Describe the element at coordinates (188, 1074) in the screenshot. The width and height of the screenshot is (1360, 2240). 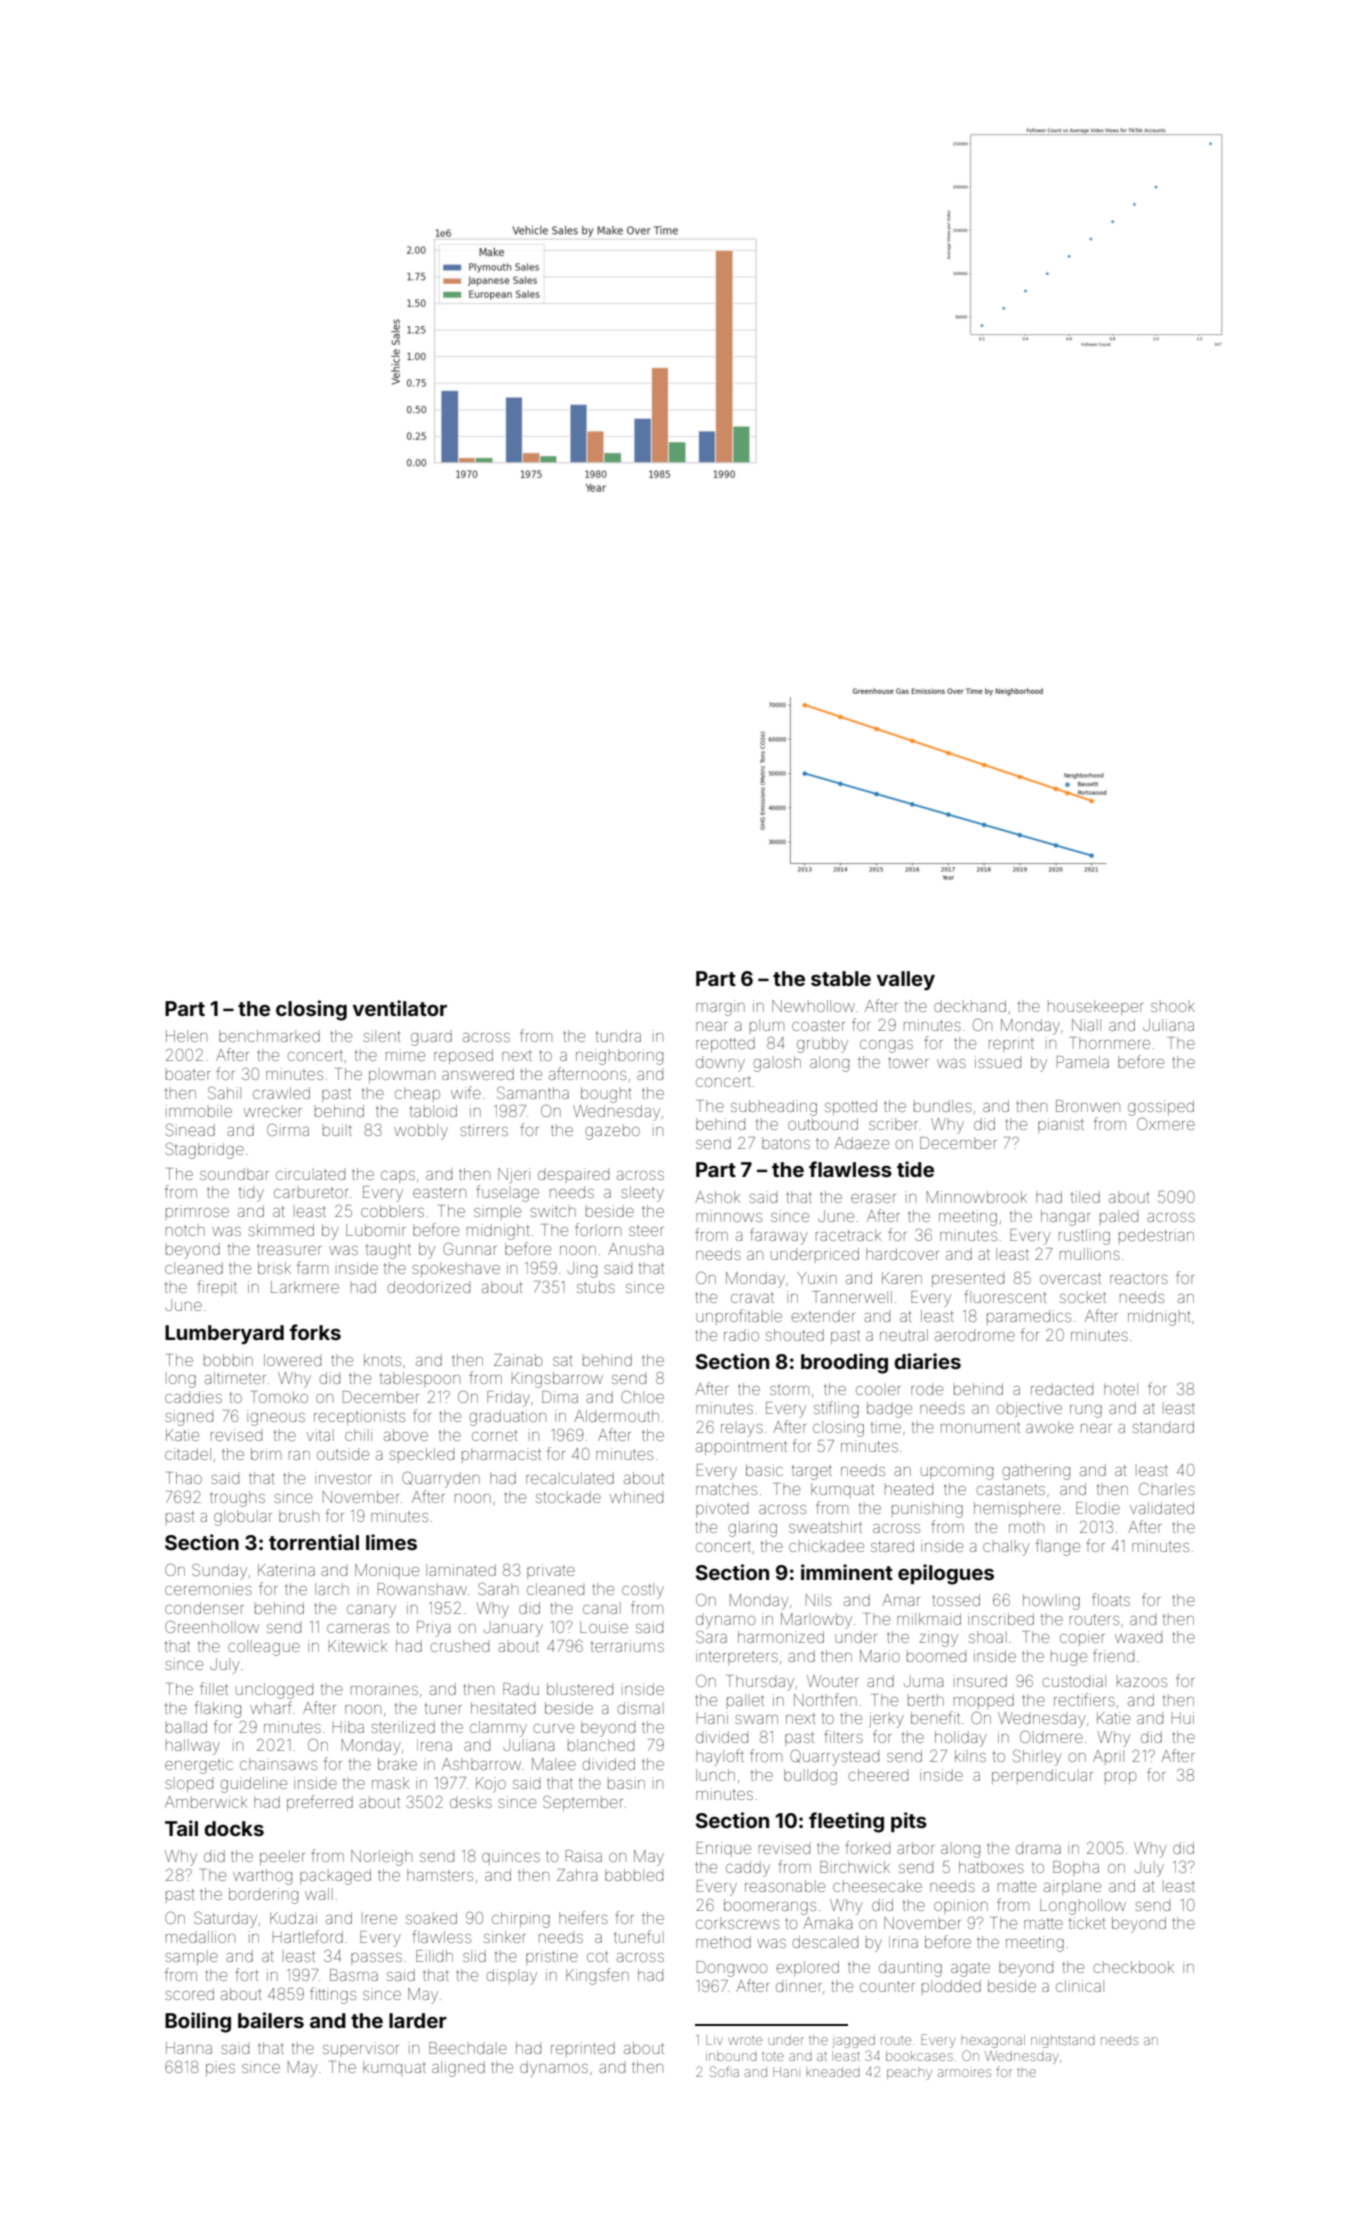
I see `boater` at that location.
